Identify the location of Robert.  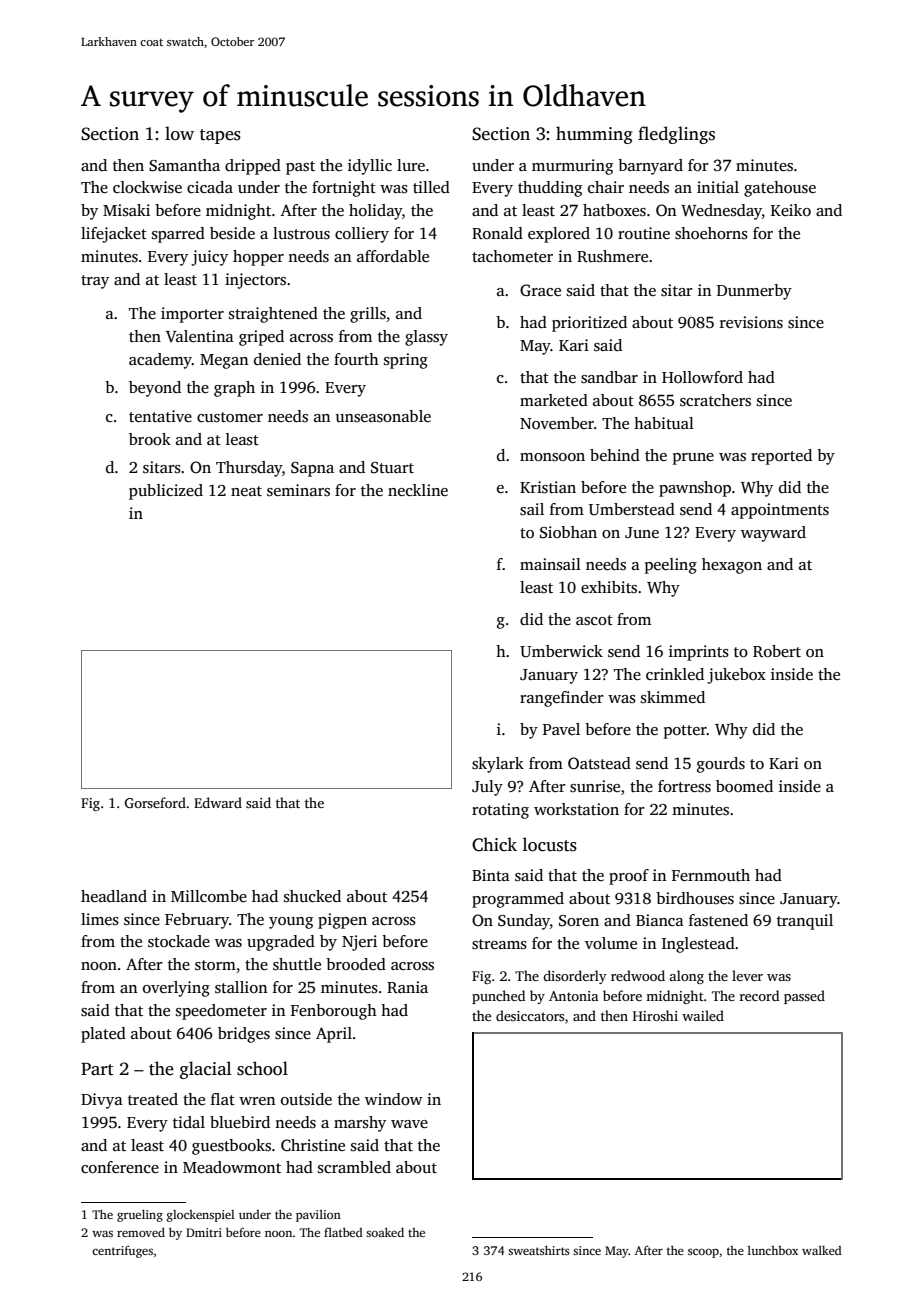
(777, 651).
